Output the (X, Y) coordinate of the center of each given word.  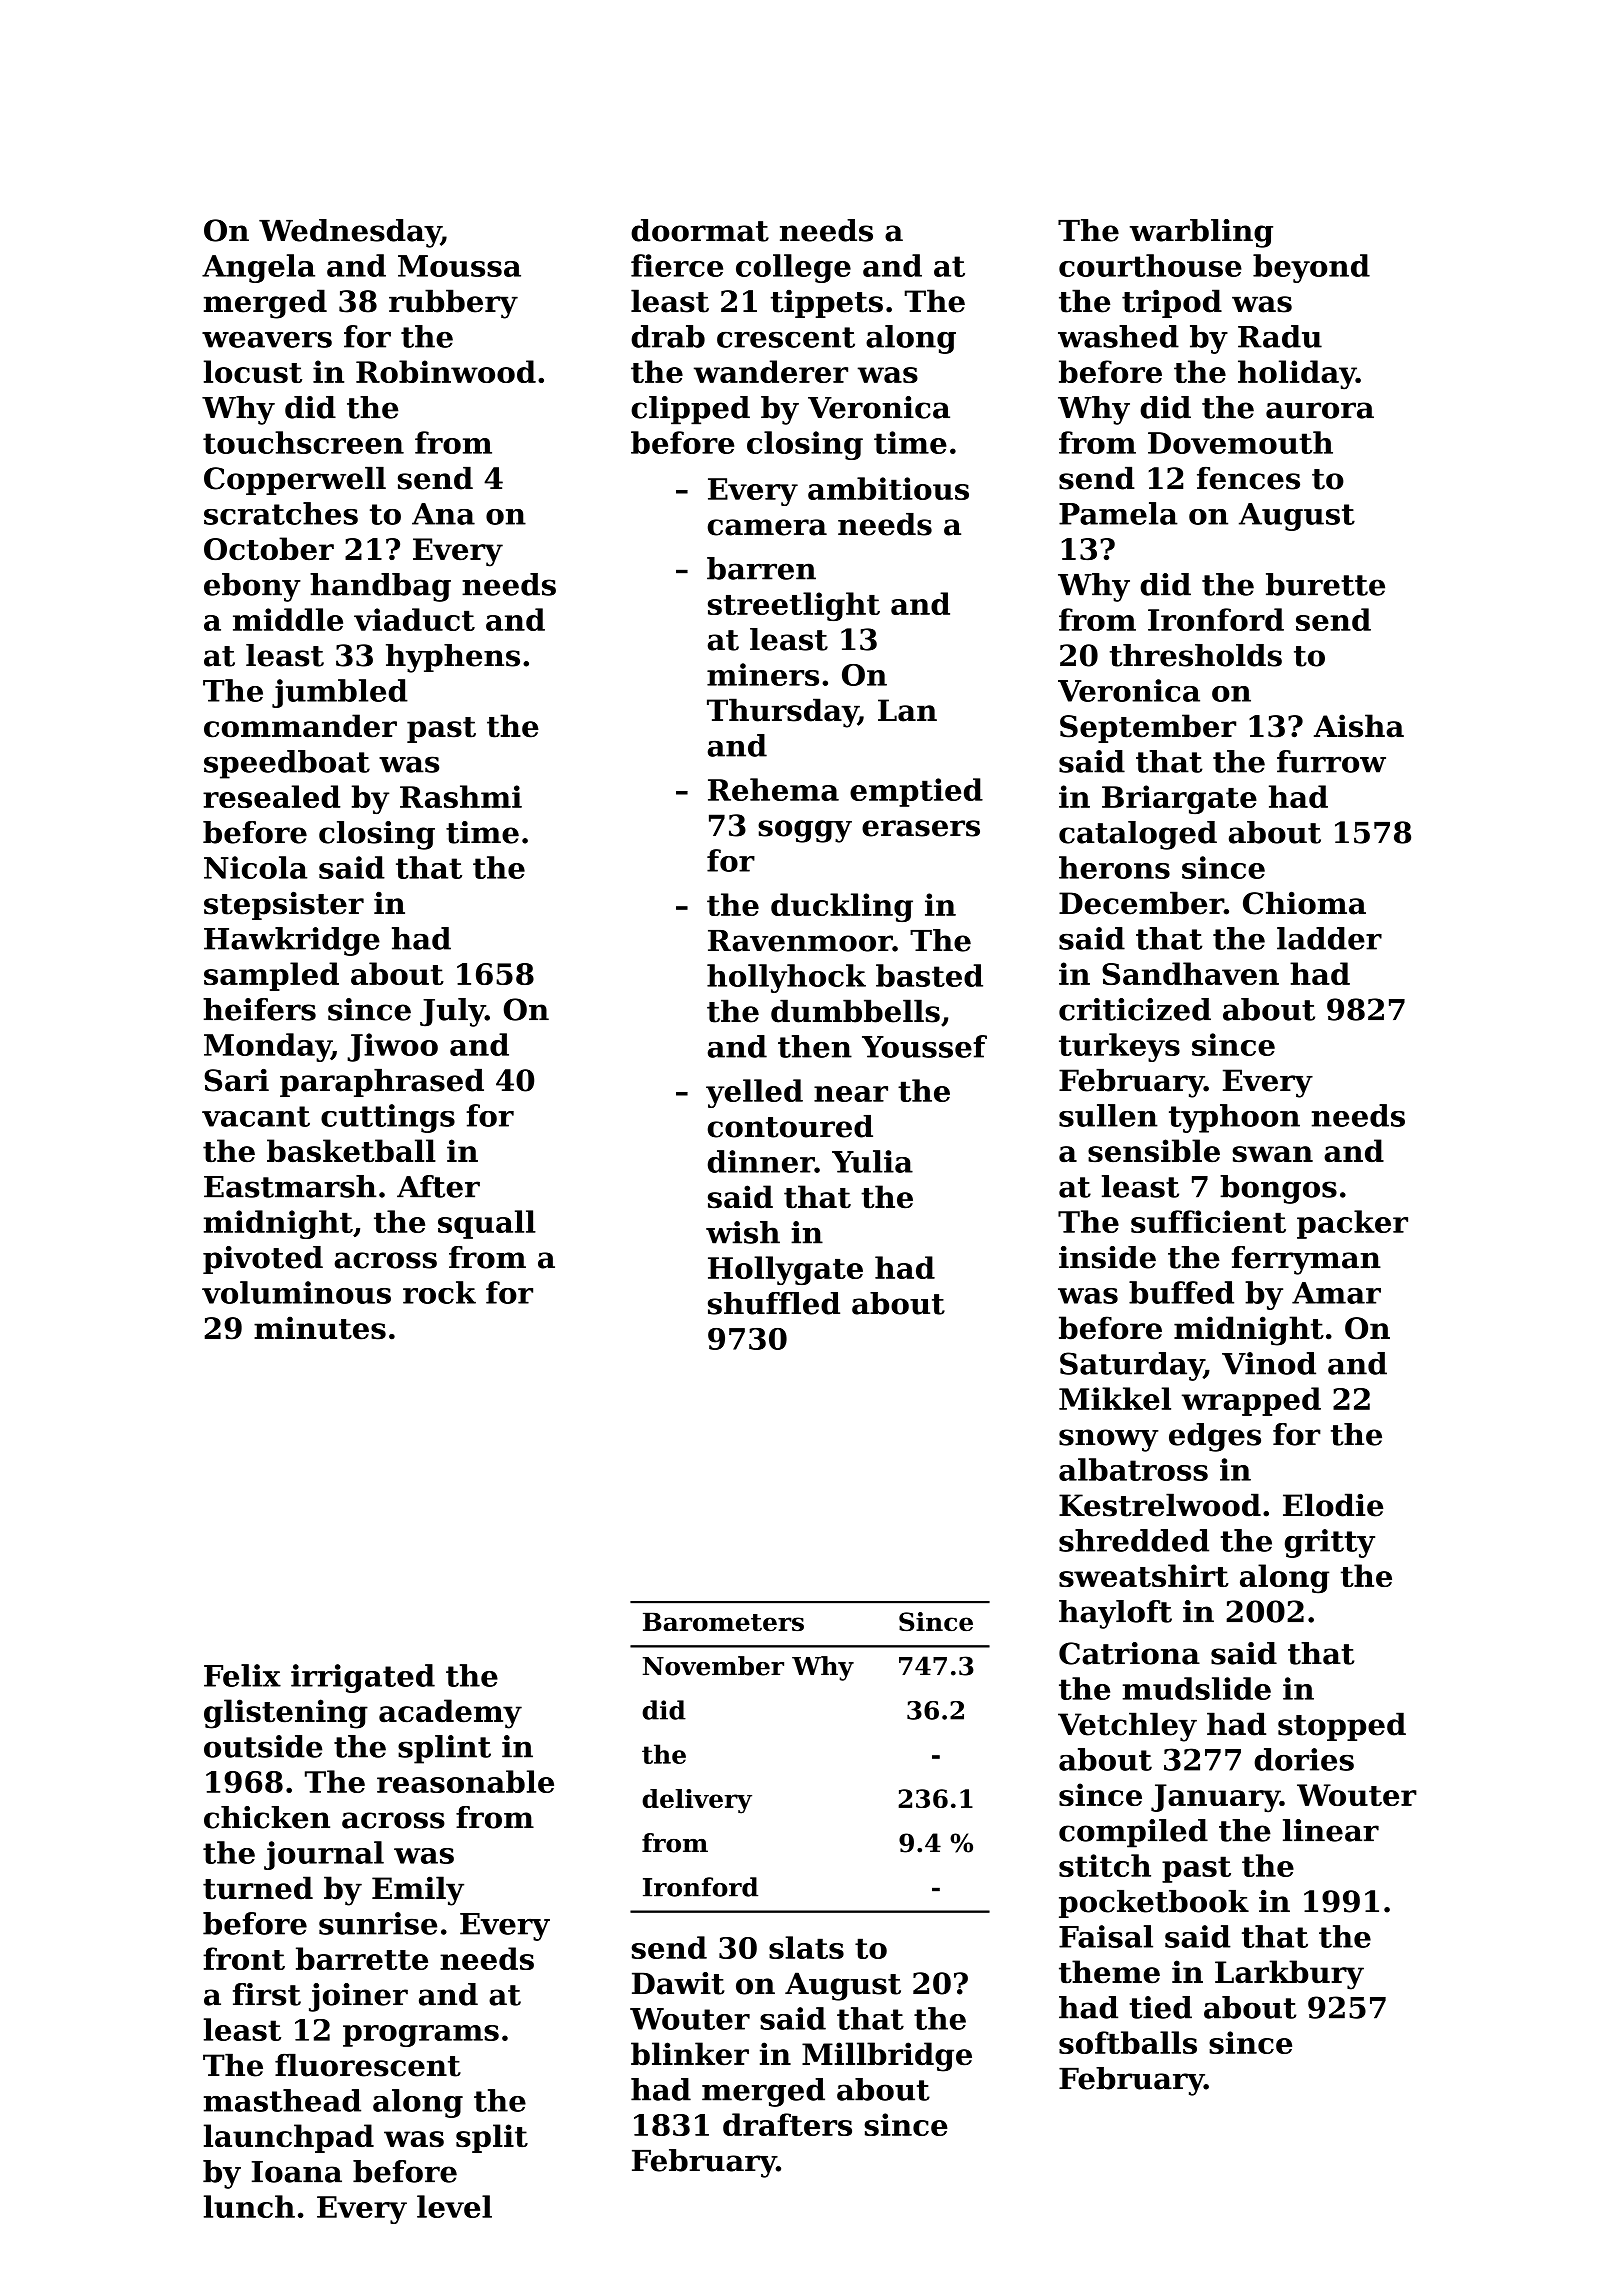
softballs (1128, 2042)
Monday (267, 1047)
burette (1325, 584)
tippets (827, 304)
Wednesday (350, 233)
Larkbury (1289, 1975)
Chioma (1304, 903)
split (492, 2138)
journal (324, 1855)
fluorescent (368, 2065)
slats (806, 1947)
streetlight (794, 606)
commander (300, 726)
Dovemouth (1240, 442)
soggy (805, 831)
